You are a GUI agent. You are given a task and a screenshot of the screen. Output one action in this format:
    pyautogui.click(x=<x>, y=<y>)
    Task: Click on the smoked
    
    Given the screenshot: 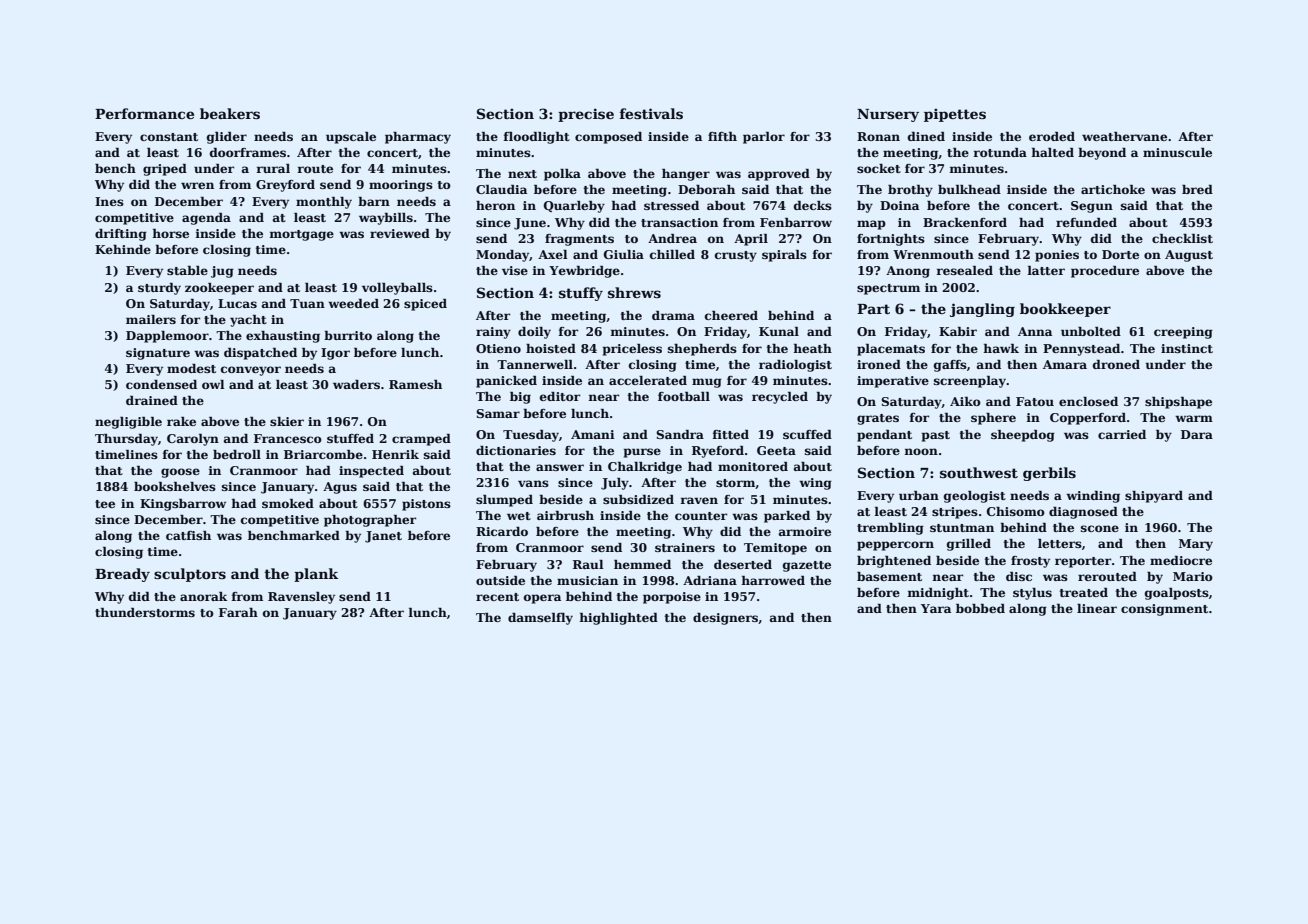 What is the action you would take?
    pyautogui.click(x=288, y=503)
